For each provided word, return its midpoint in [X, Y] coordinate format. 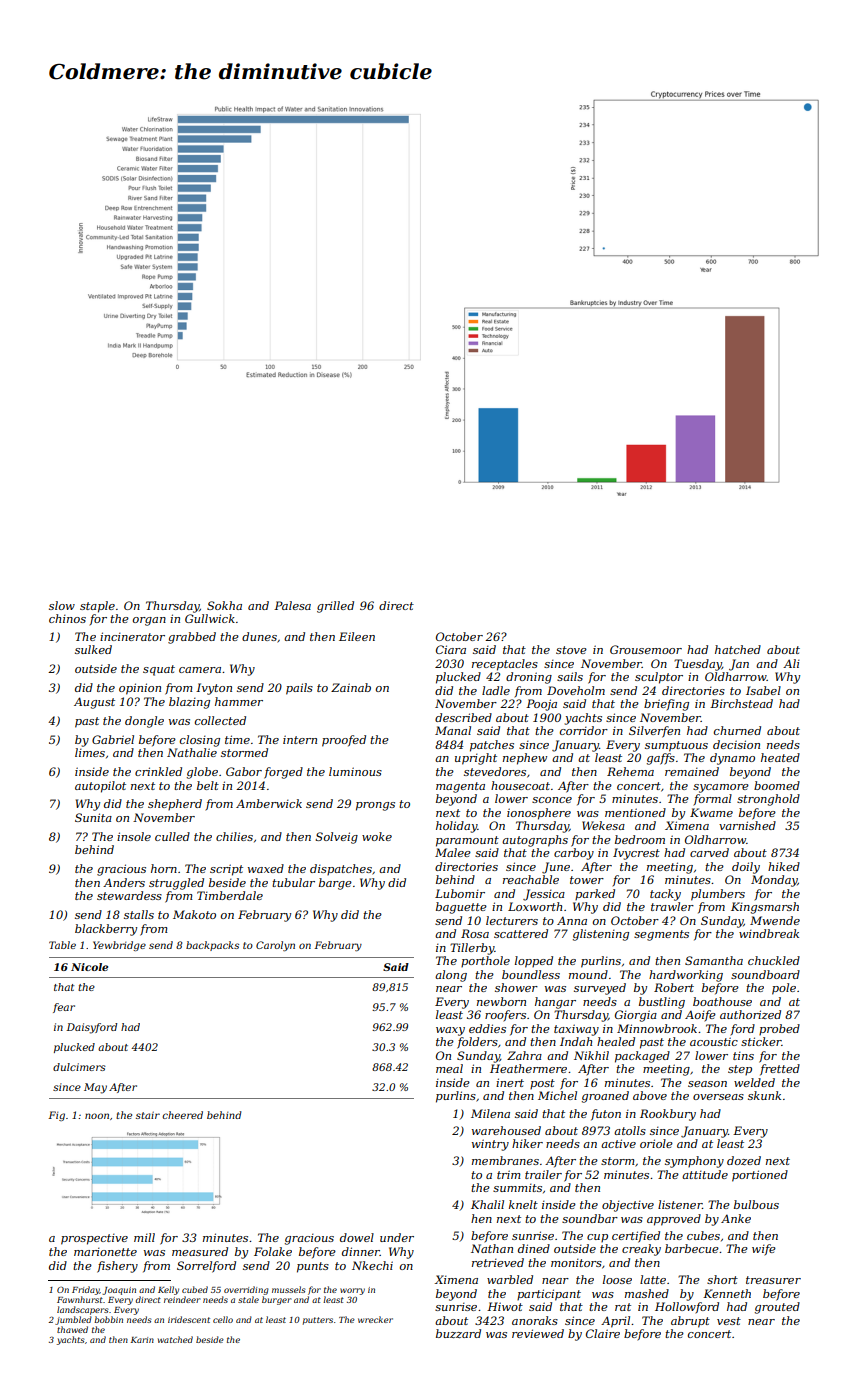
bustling [662, 1003]
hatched [738, 649]
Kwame [711, 812]
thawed [72, 1329]
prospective [94, 1239]
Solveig [337, 838]
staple [97, 607]
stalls [139, 914]
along [451, 976]
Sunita [93, 817]
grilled [335, 607]
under [397, 1237]
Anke [736, 1218]
